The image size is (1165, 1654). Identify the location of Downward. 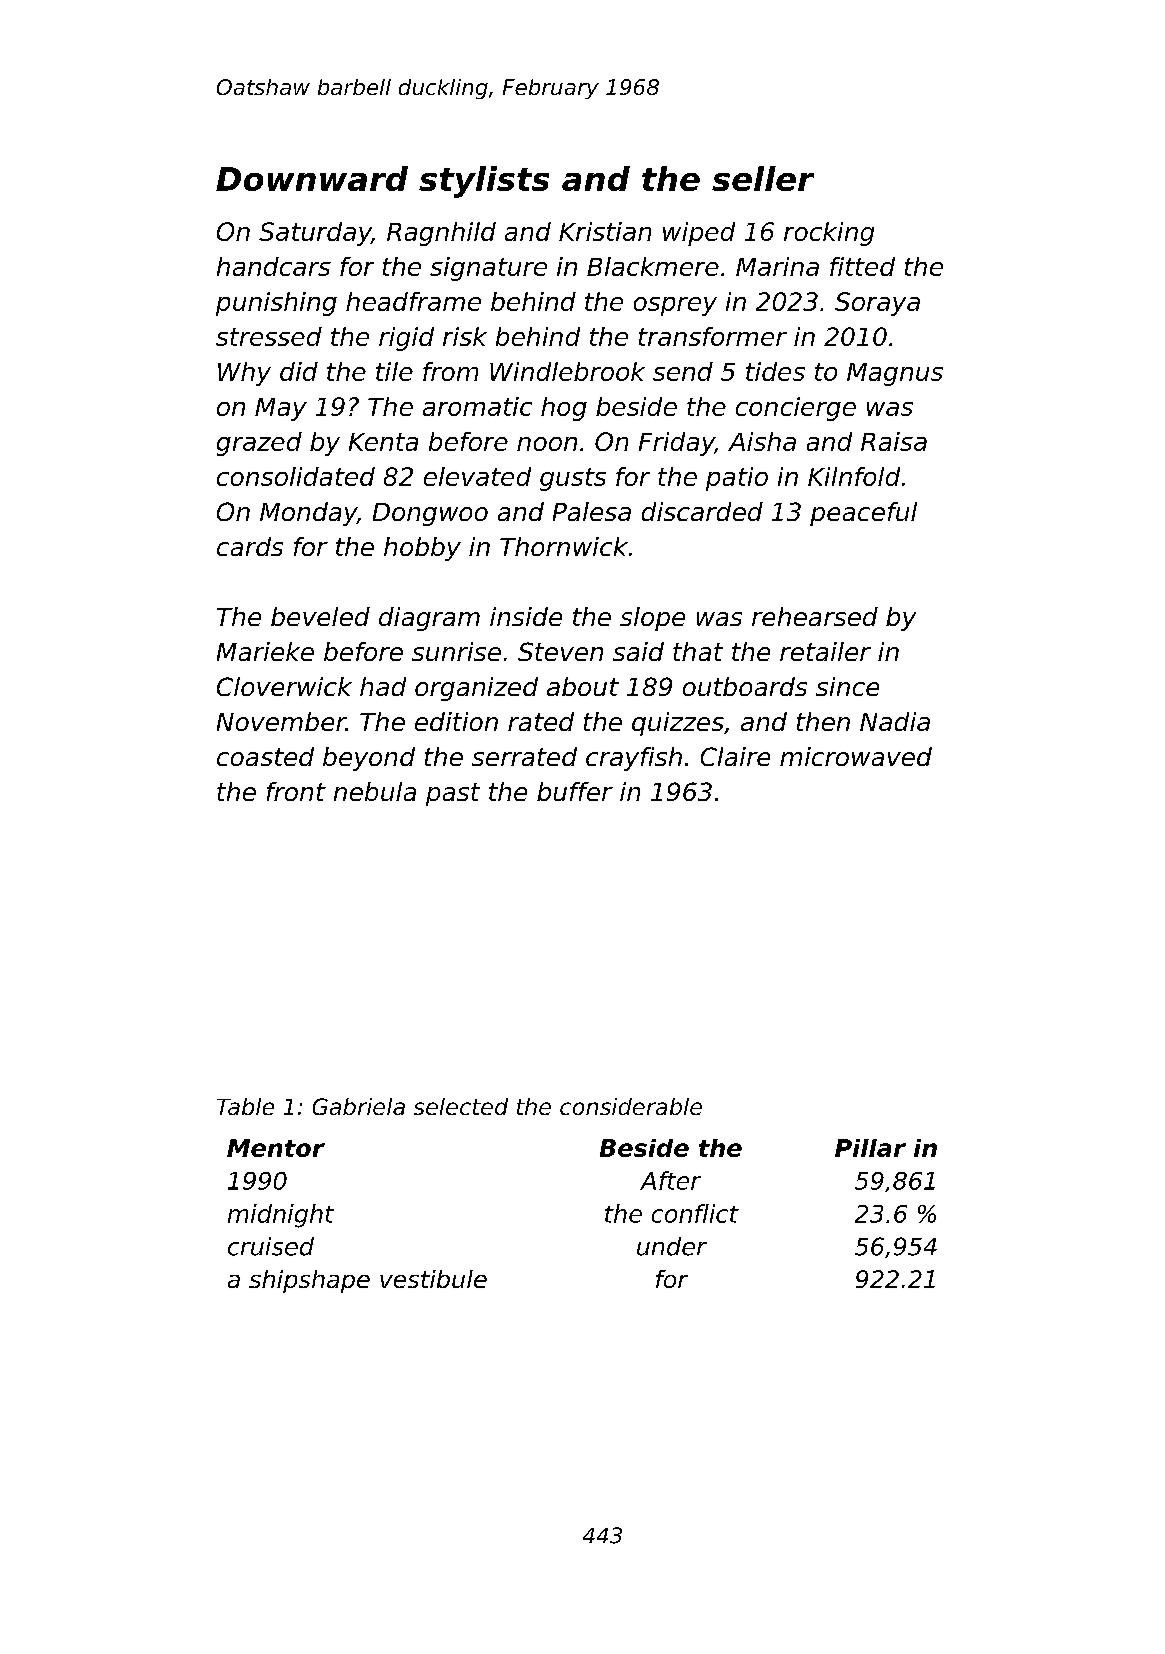
(312, 178).
